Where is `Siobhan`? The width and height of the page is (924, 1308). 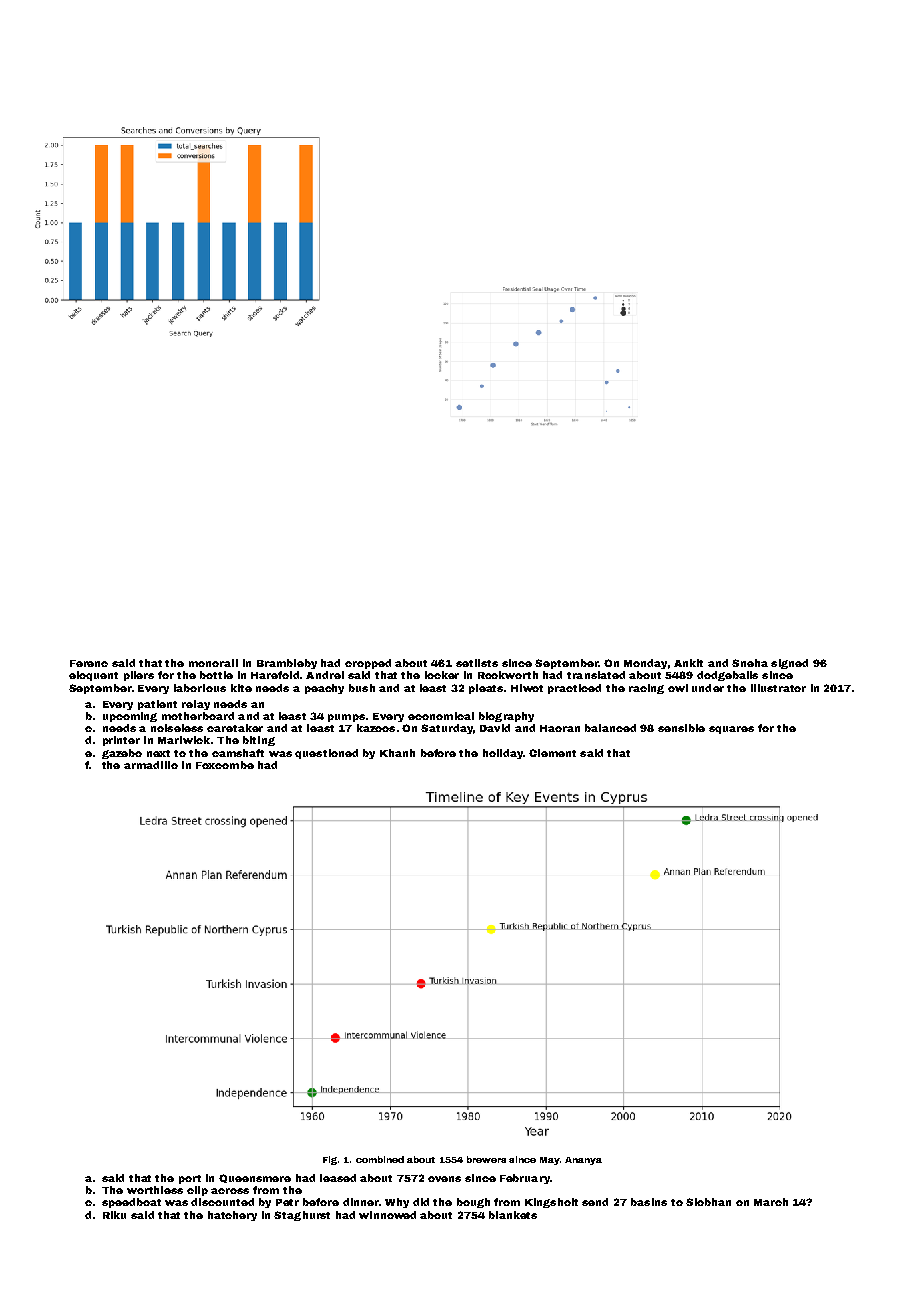 Siobhan is located at coordinates (708, 1202).
